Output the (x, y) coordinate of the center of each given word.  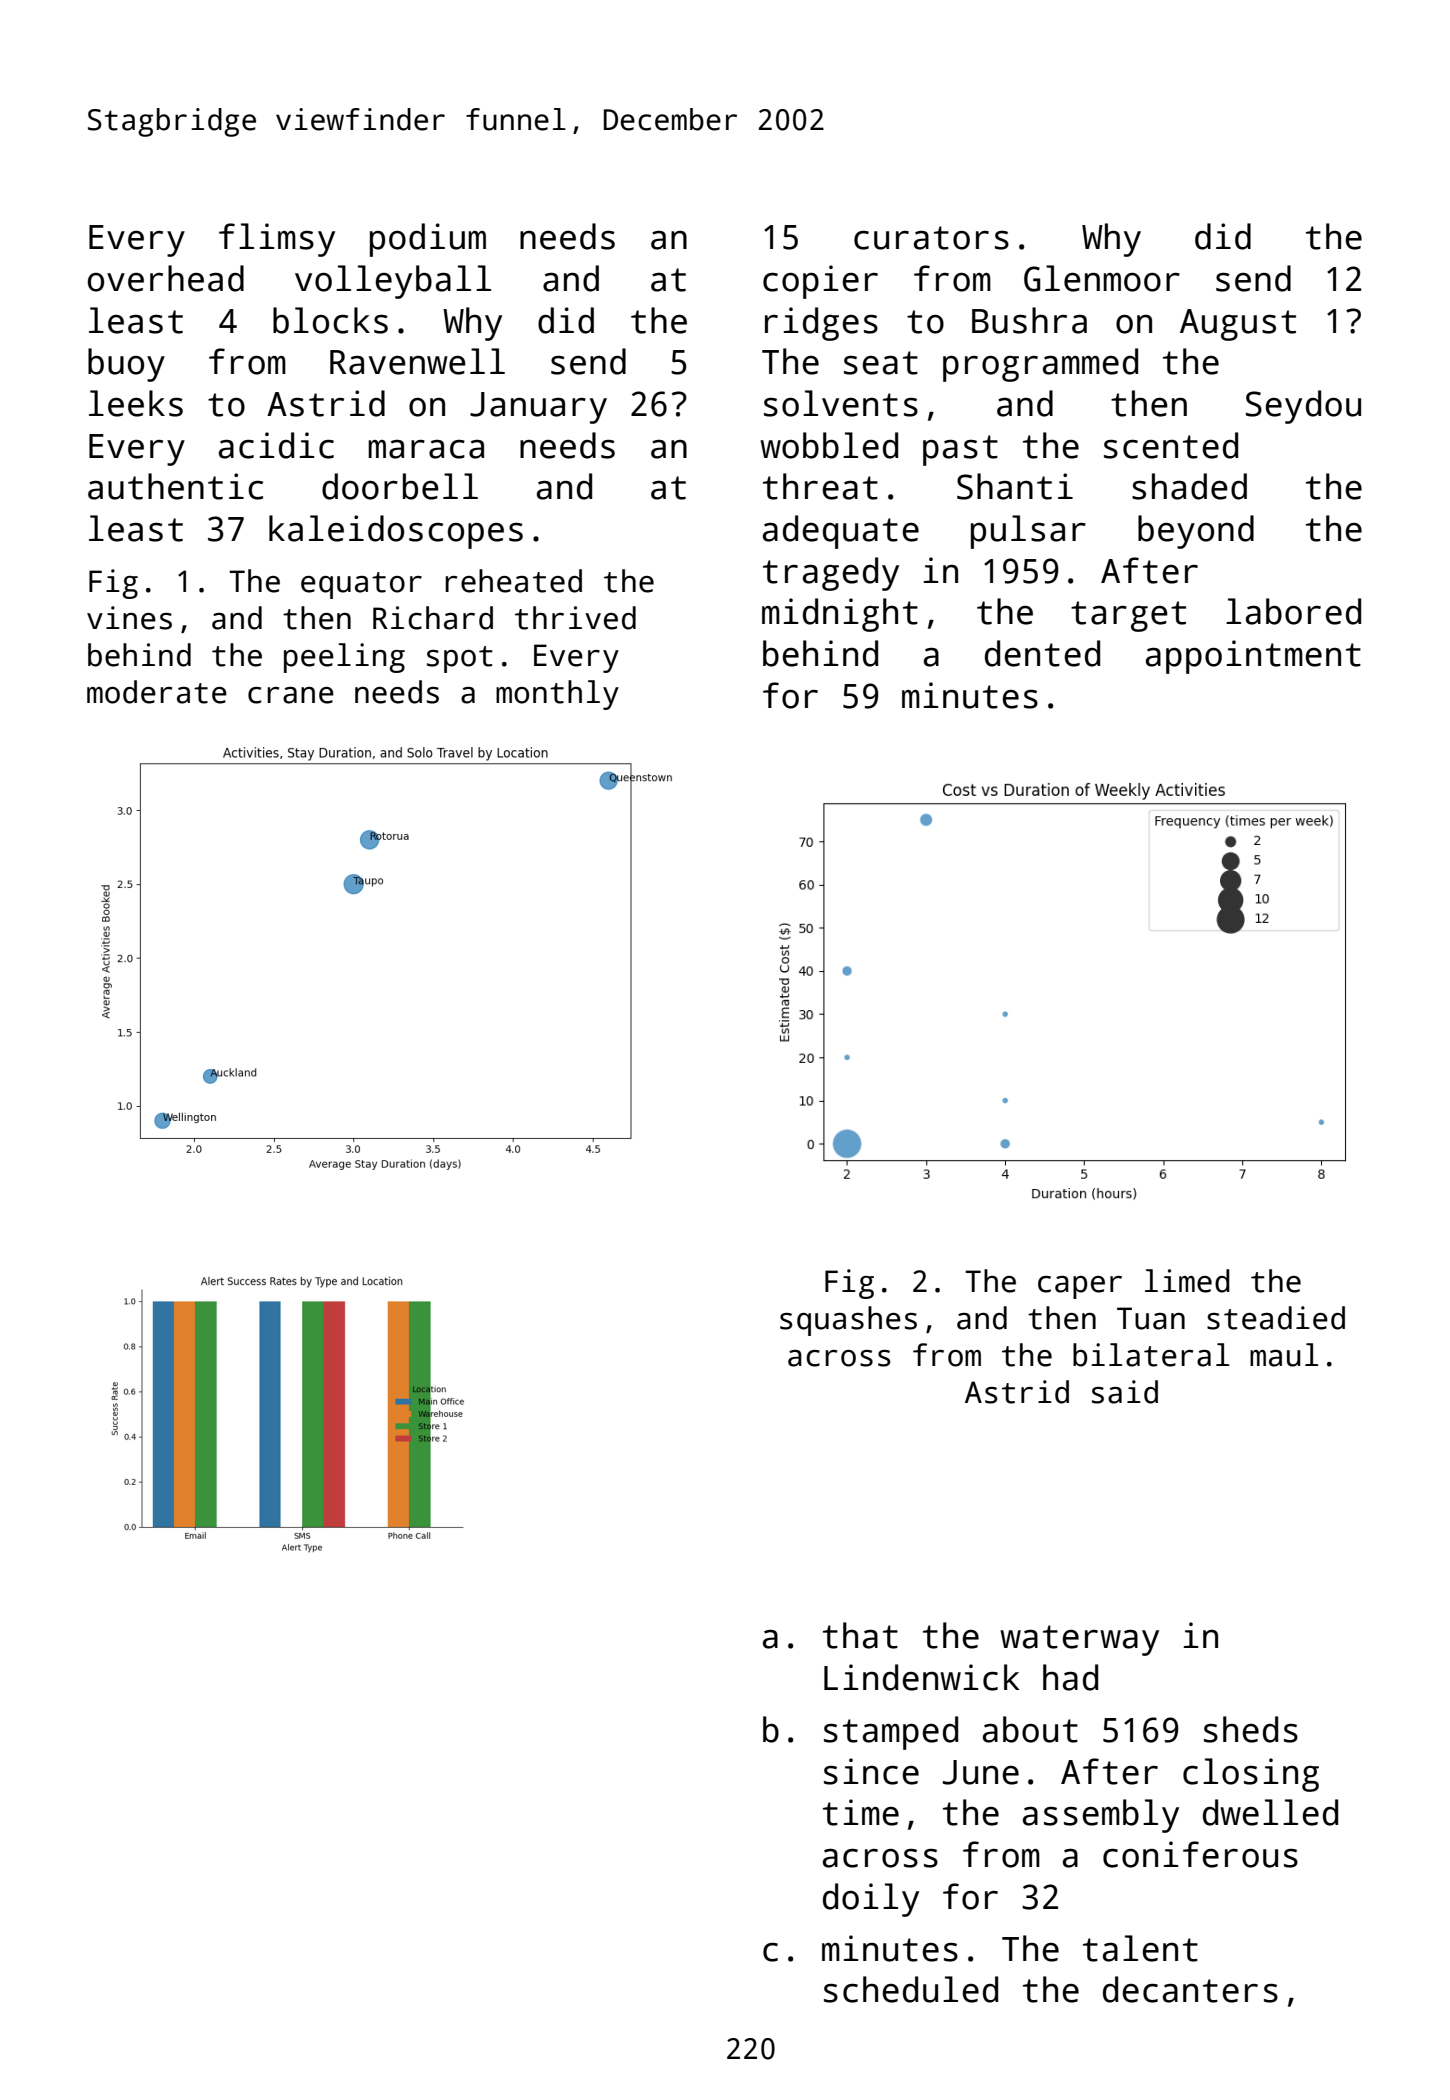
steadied (1276, 1318)
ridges (821, 324)
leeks (136, 403)
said (1125, 1392)
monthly (557, 695)
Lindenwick (922, 1677)
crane (291, 695)
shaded (1189, 486)
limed (1187, 1281)
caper (1080, 1287)
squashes (848, 1321)
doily (871, 1900)
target (1128, 616)
